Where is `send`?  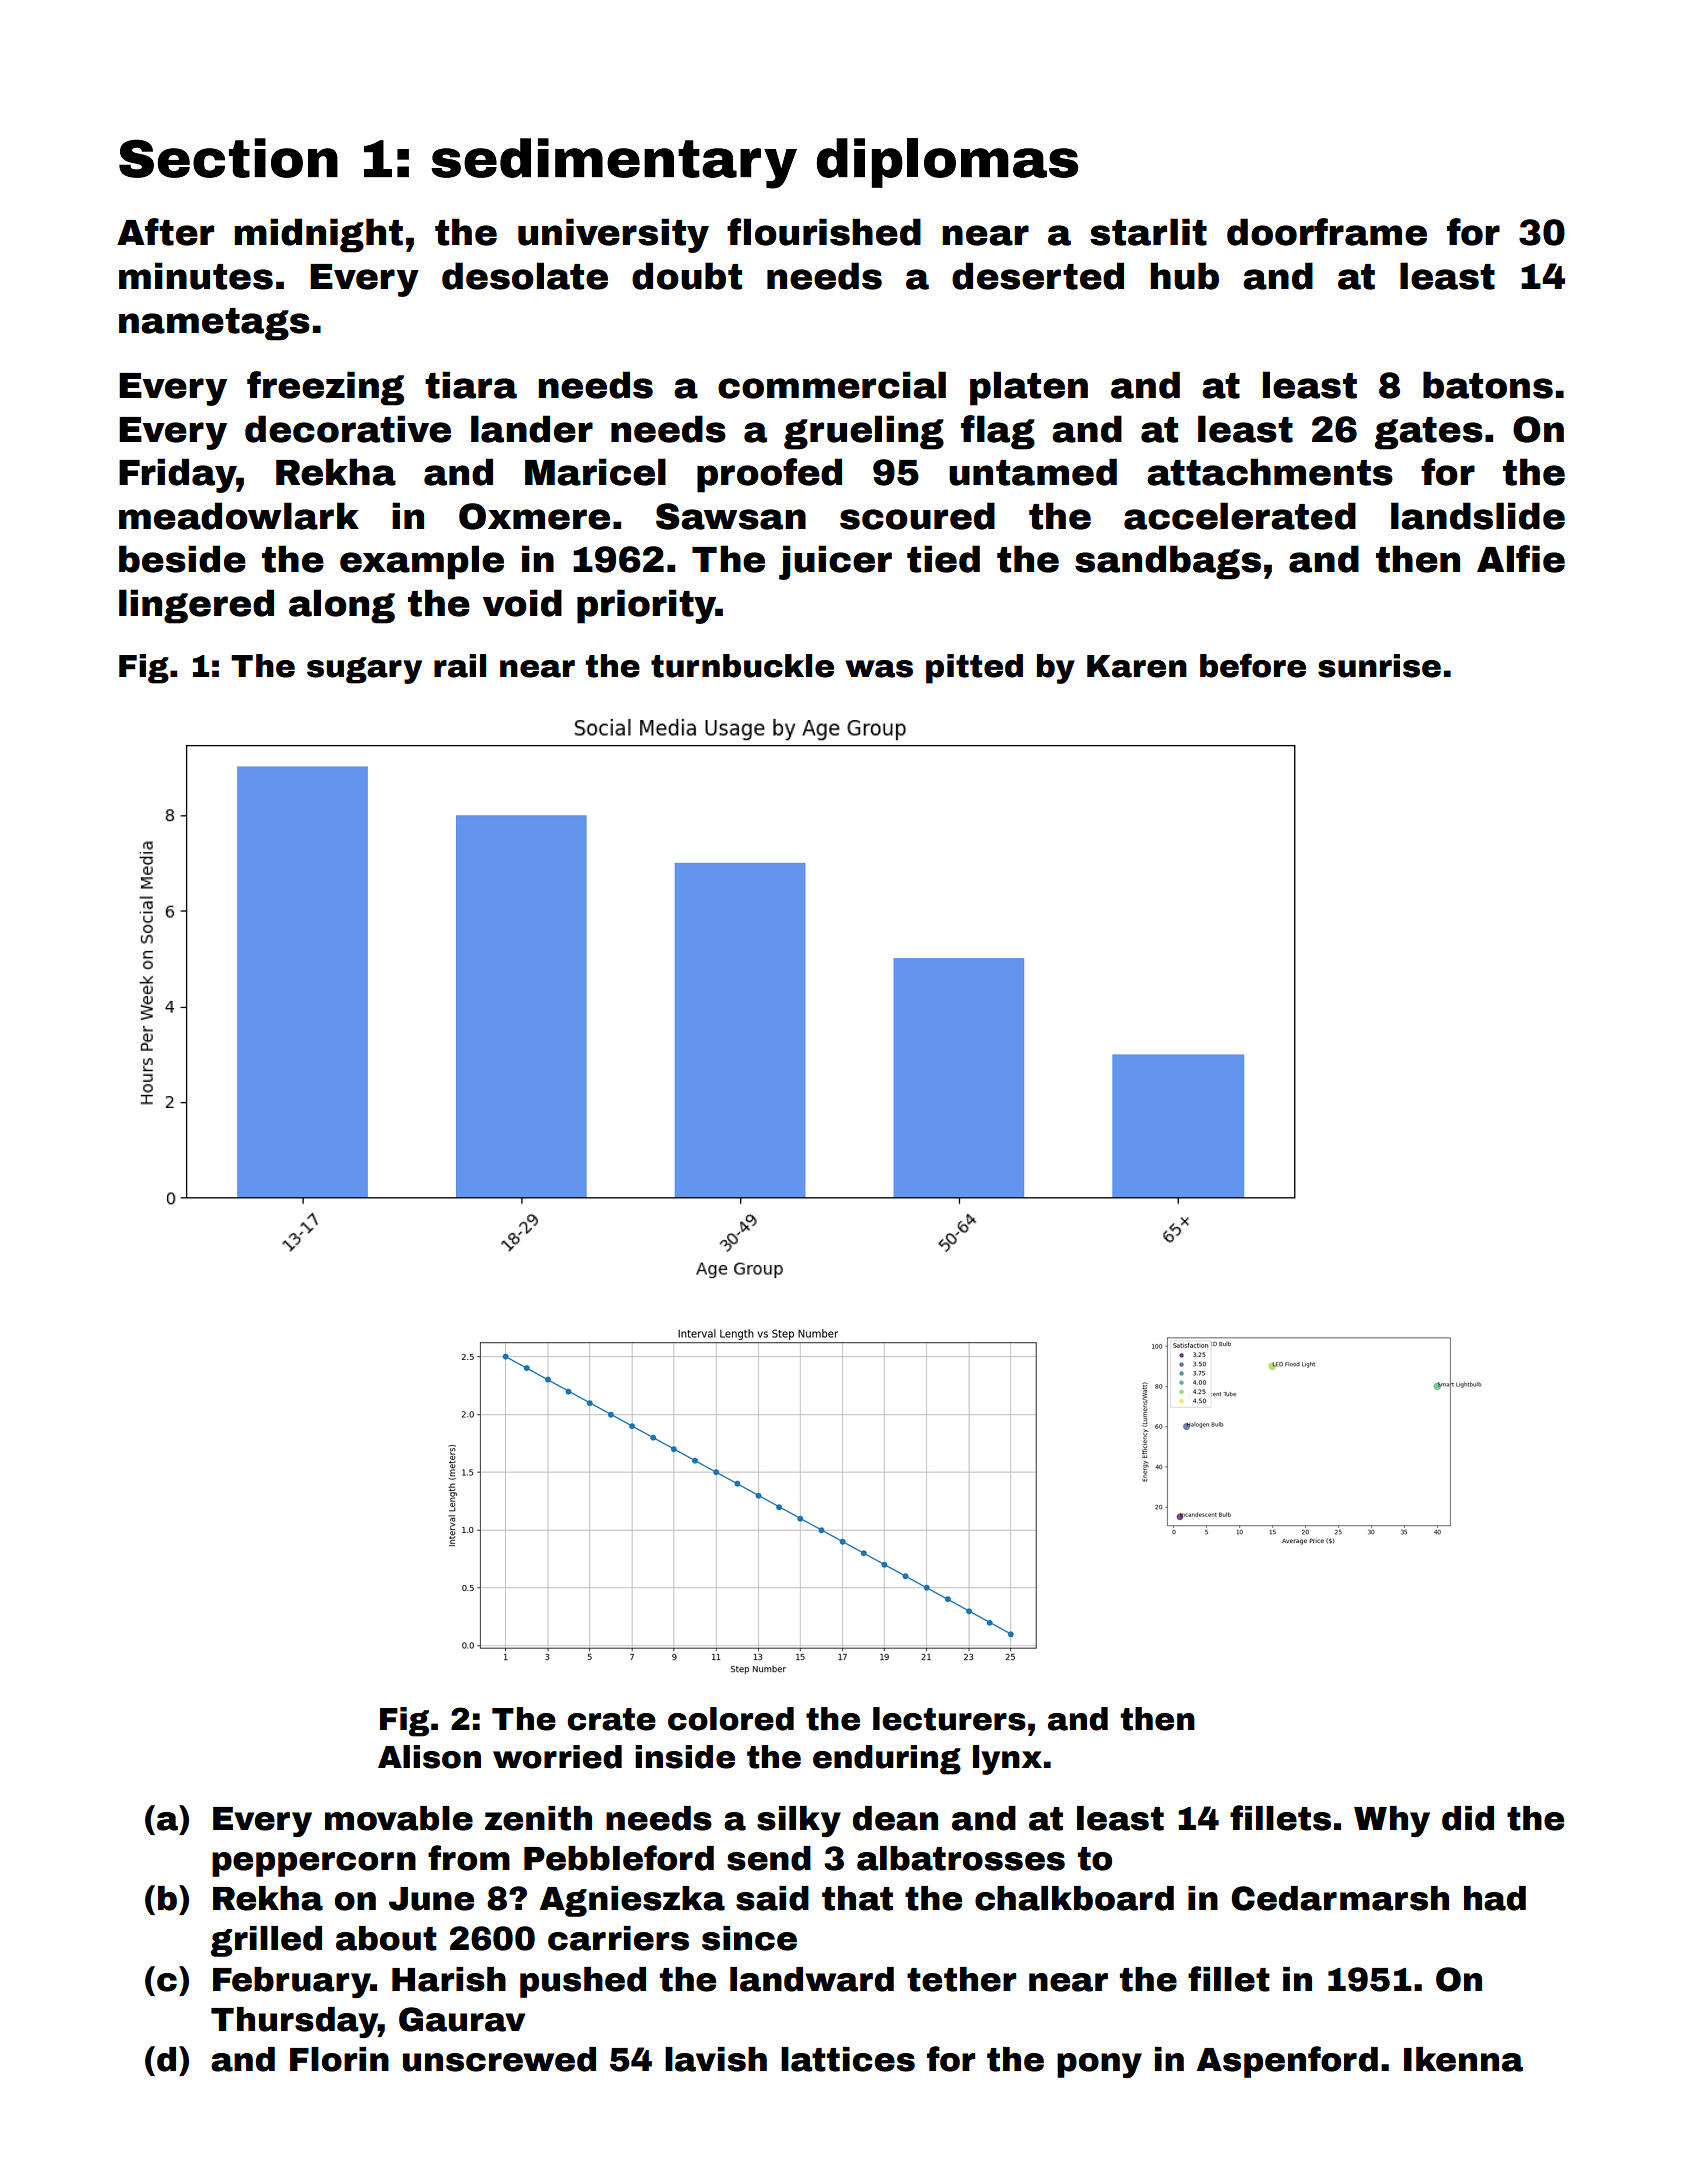 send is located at coordinates (769, 1858).
